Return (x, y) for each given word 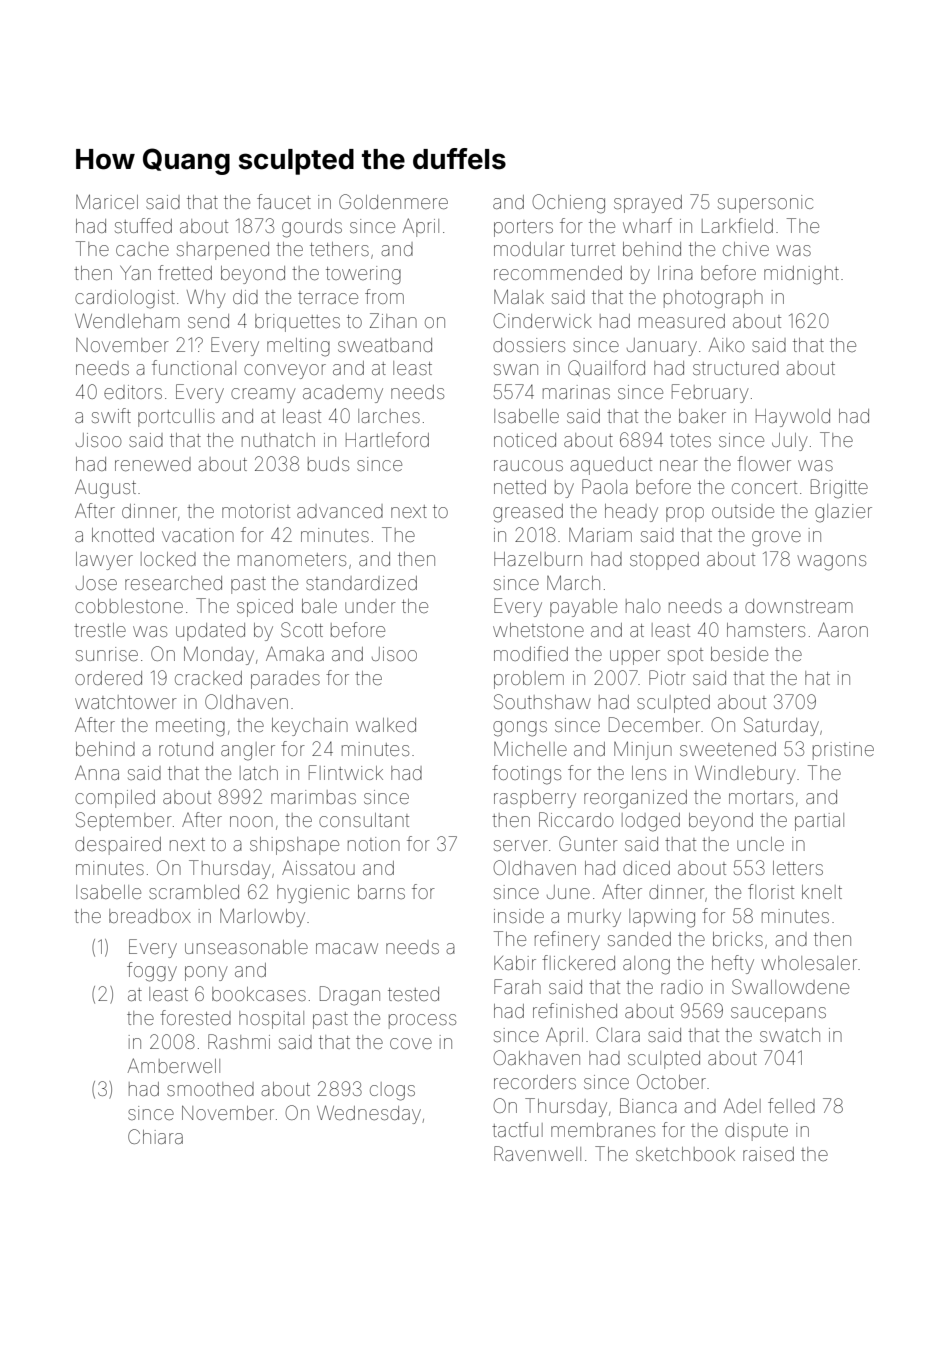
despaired (118, 846)
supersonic (765, 204)
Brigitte (839, 489)
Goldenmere (393, 201)
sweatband (385, 345)
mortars (761, 797)
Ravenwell (537, 1153)
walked (386, 725)
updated (210, 632)
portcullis (176, 418)
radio (682, 987)
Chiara (155, 1136)
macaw (347, 948)
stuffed (143, 225)
